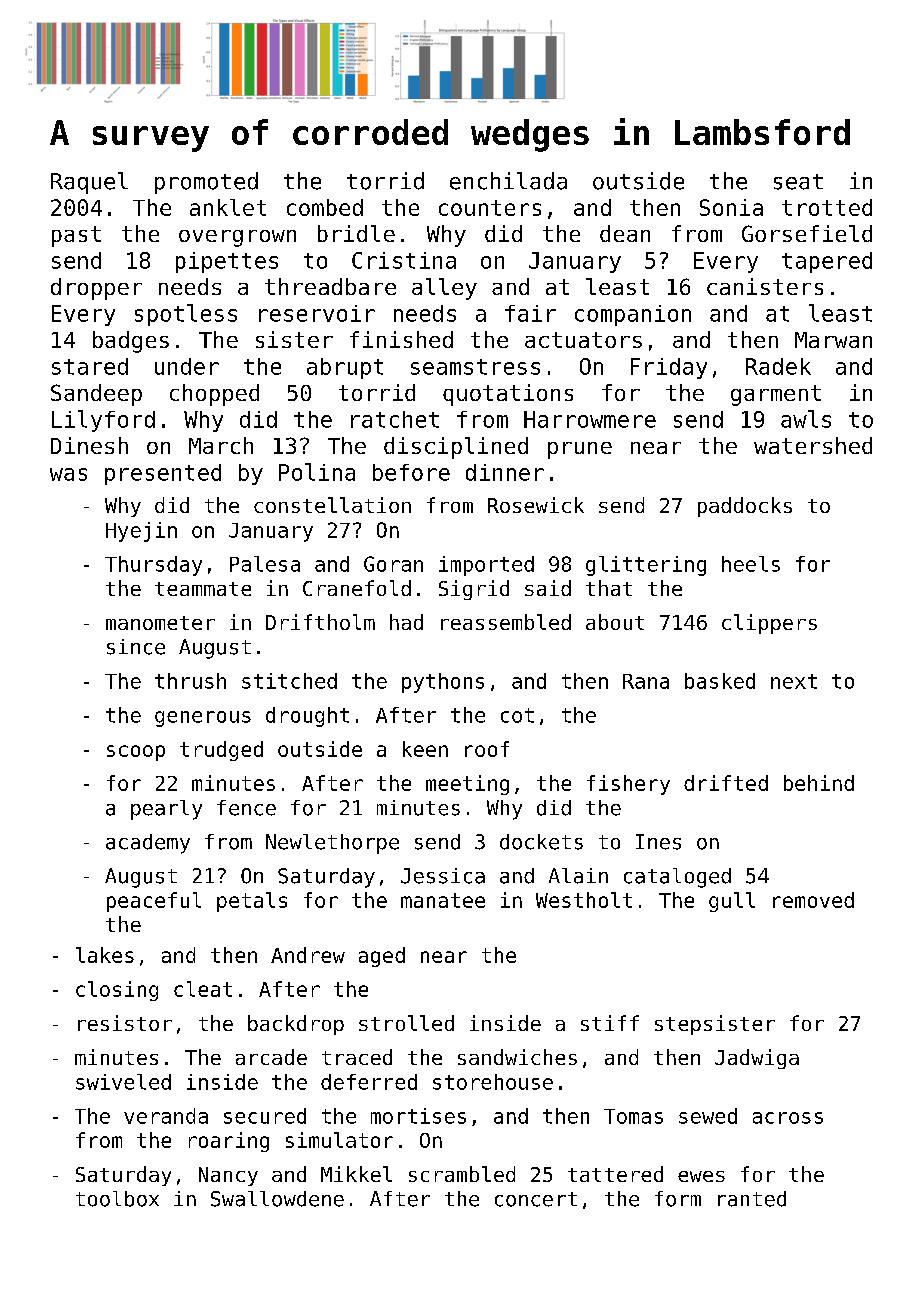 This screenshot has width=924, height=1314. I want to click on swiveled, so click(123, 1082).
